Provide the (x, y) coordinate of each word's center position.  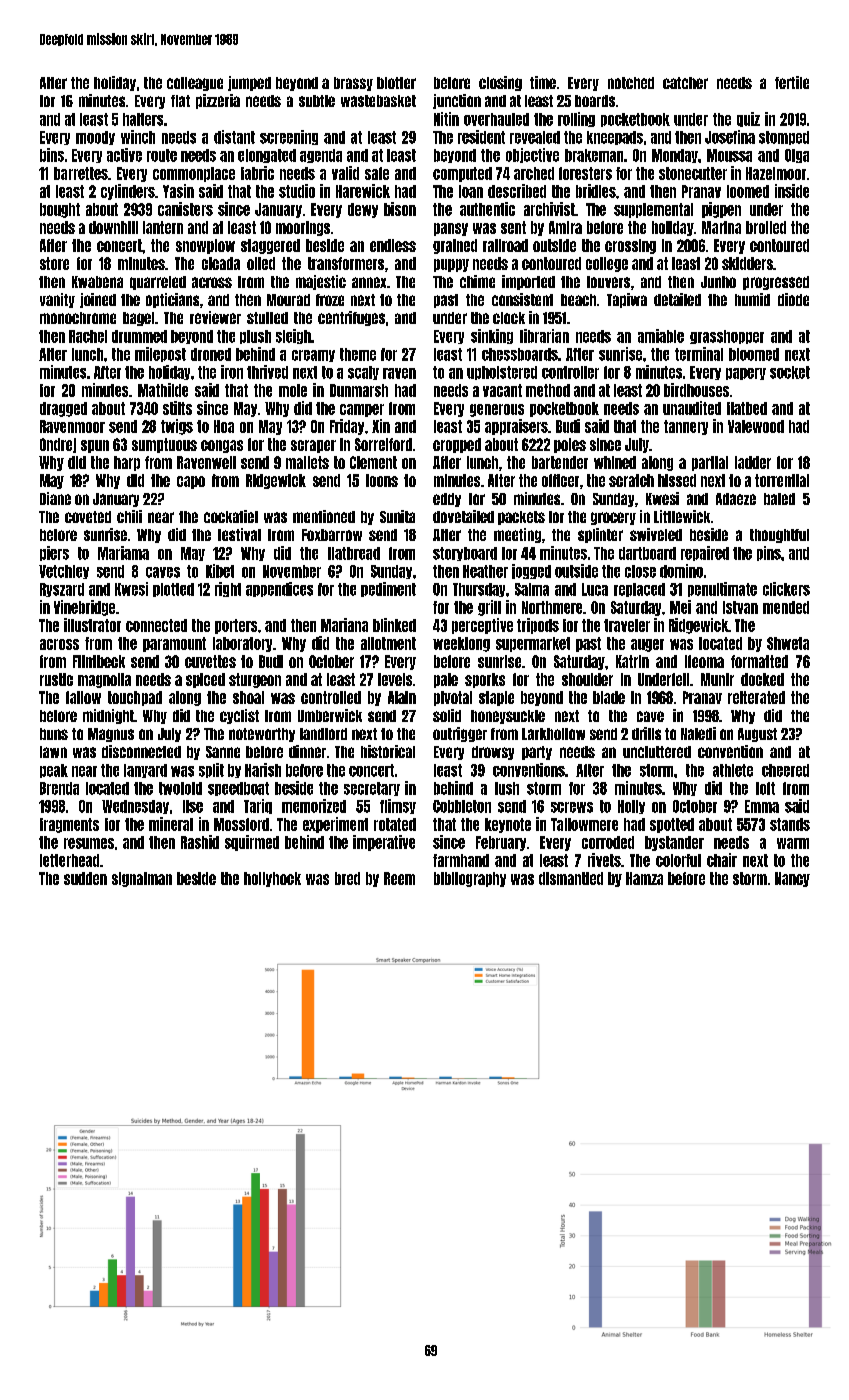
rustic (56, 679)
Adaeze (736, 499)
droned (211, 354)
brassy (353, 84)
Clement (373, 462)
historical (388, 751)
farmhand (461, 860)
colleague (195, 84)
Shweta (788, 643)
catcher (685, 83)
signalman (142, 879)
